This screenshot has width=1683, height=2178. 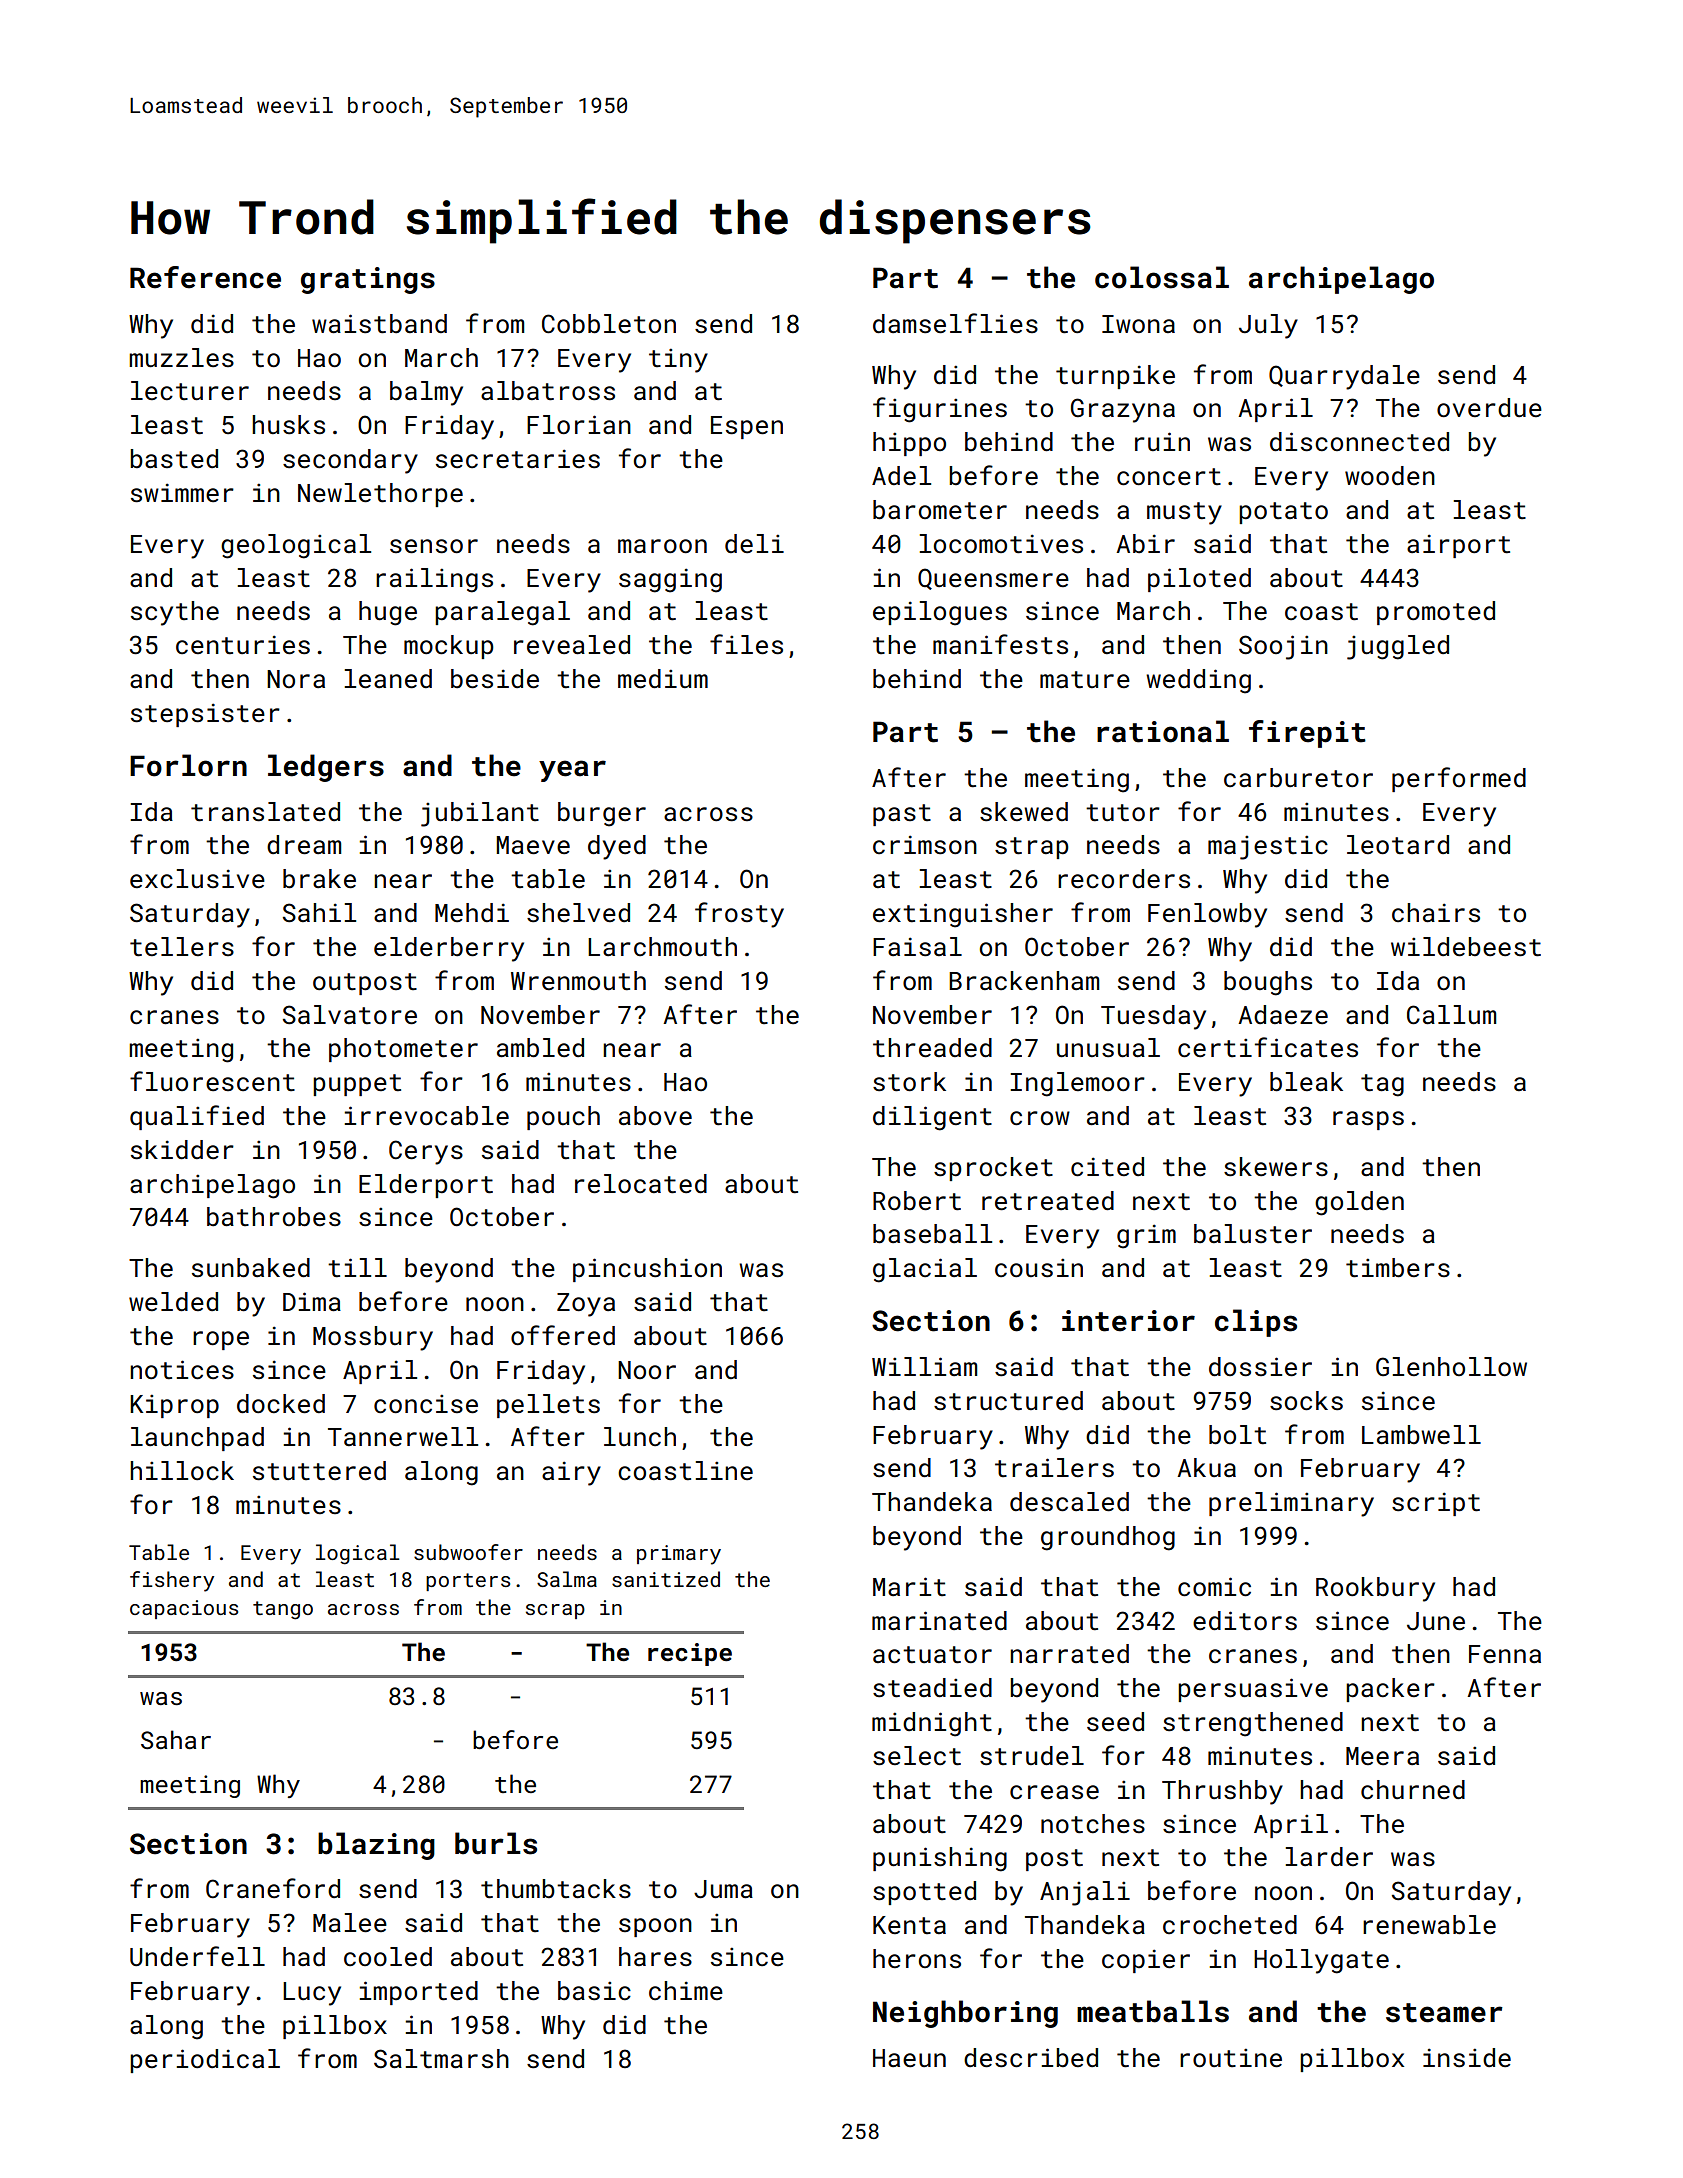 What do you see at coordinates (190, 391) in the screenshot?
I see `lecturer` at bounding box center [190, 391].
